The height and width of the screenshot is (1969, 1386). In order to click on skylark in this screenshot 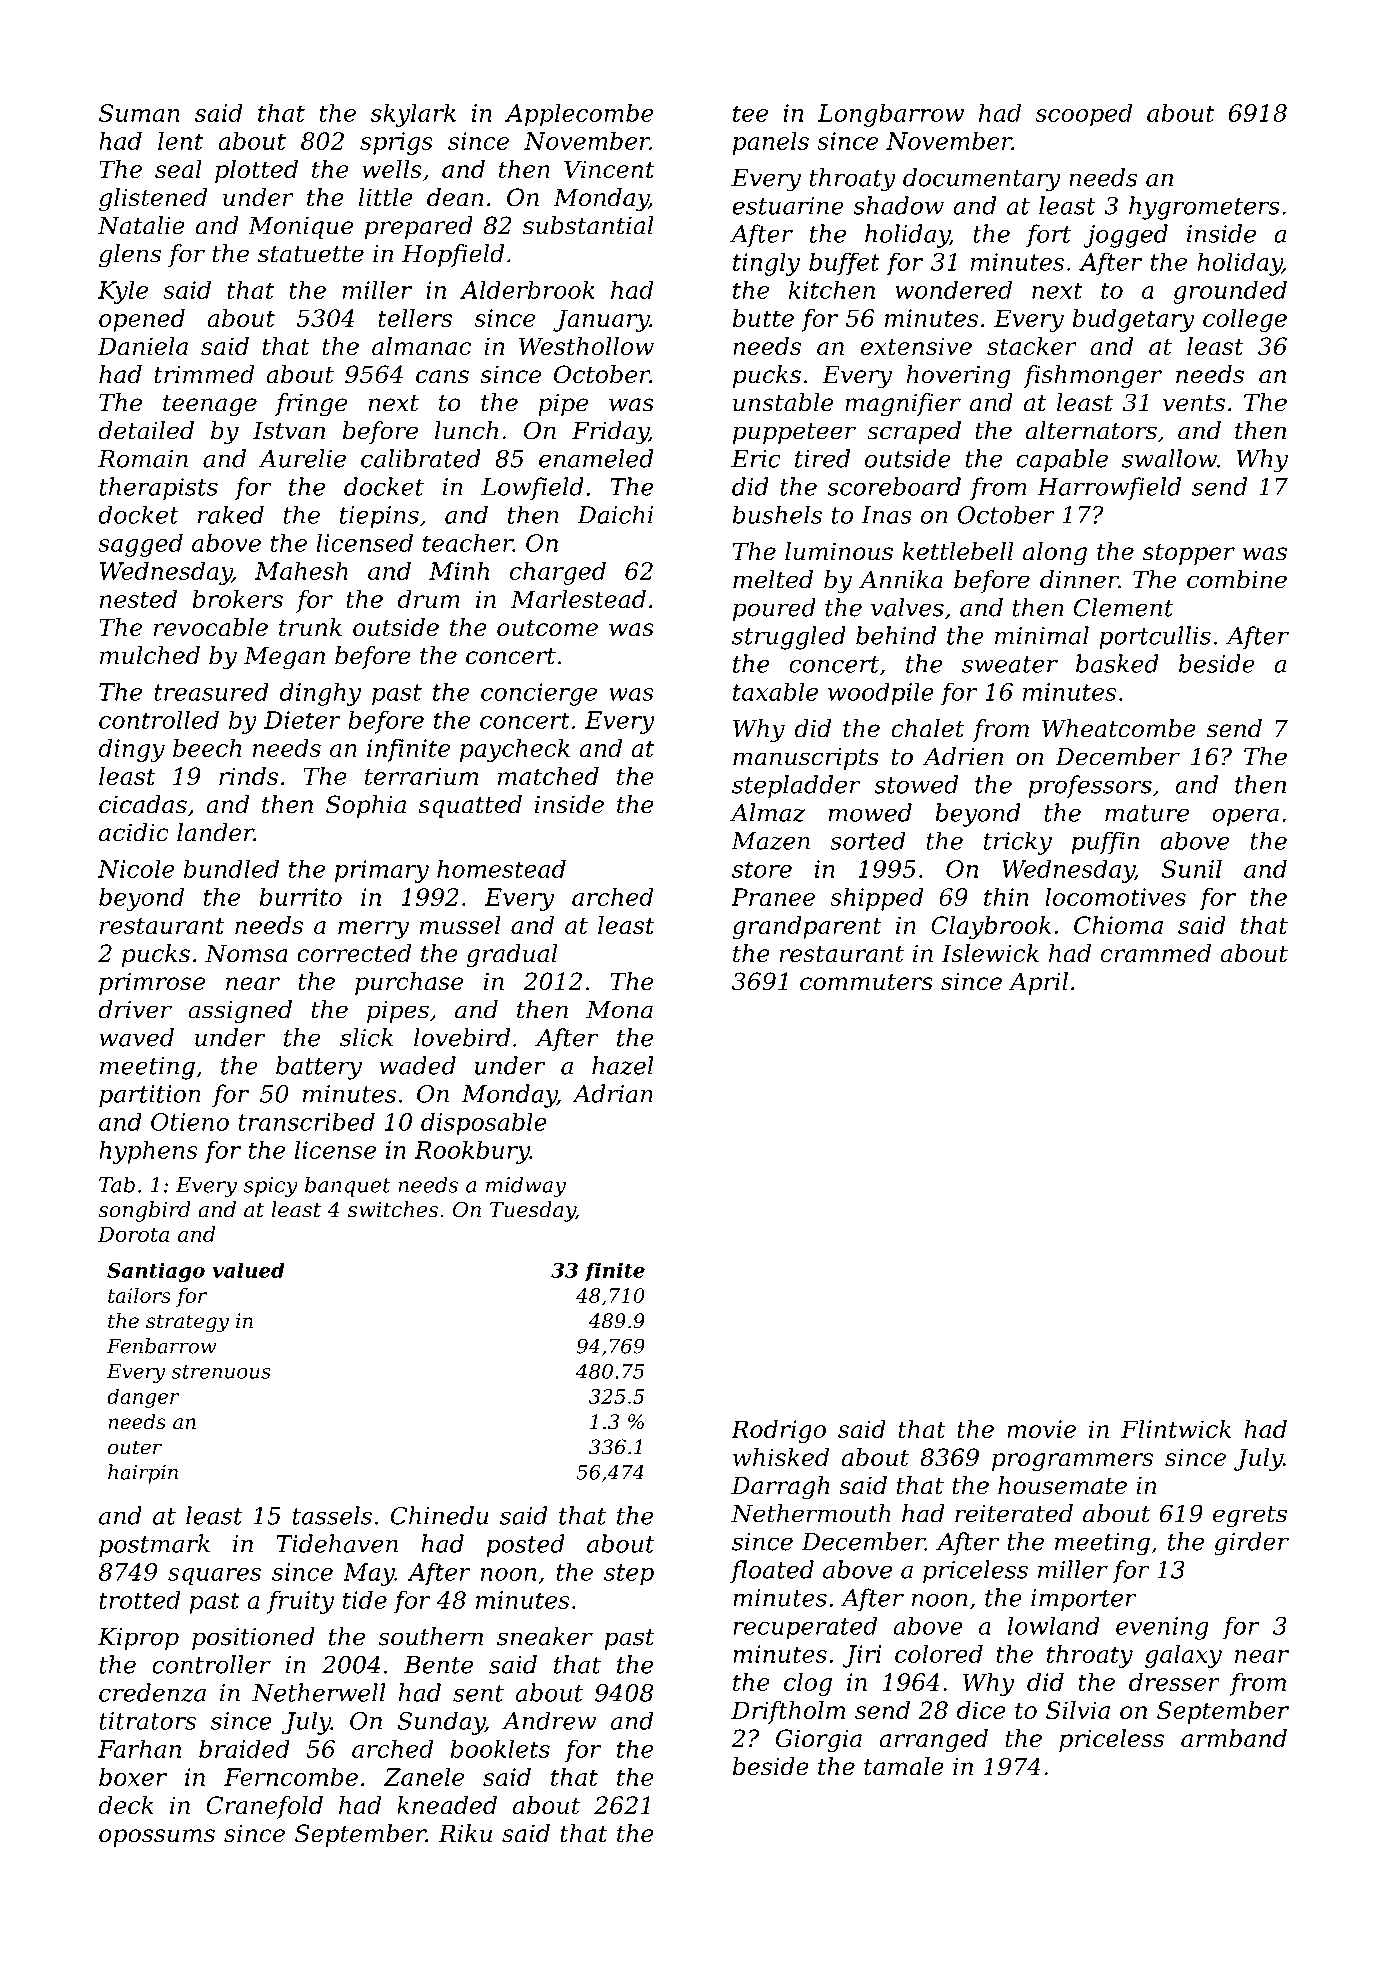, I will do `click(413, 115)`.
